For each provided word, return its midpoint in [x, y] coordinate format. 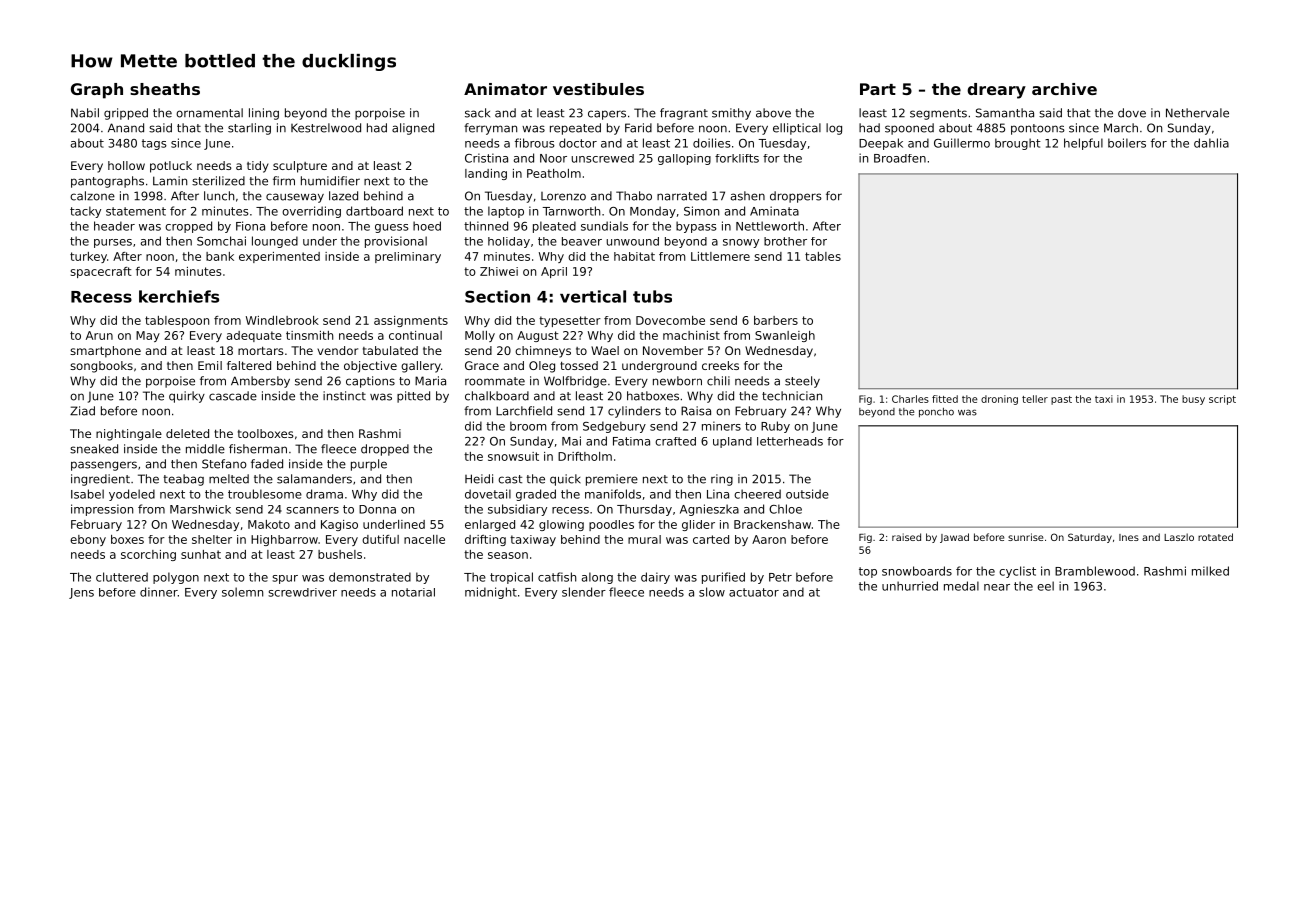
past [1061, 400]
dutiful [380, 539]
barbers [776, 320]
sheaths [165, 89]
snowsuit [513, 456]
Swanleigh [785, 336]
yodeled [132, 495]
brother [785, 241]
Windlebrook [282, 320]
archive [1064, 89]
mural [644, 539]
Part [878, 89]
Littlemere [720, 256]
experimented [279, 257]
